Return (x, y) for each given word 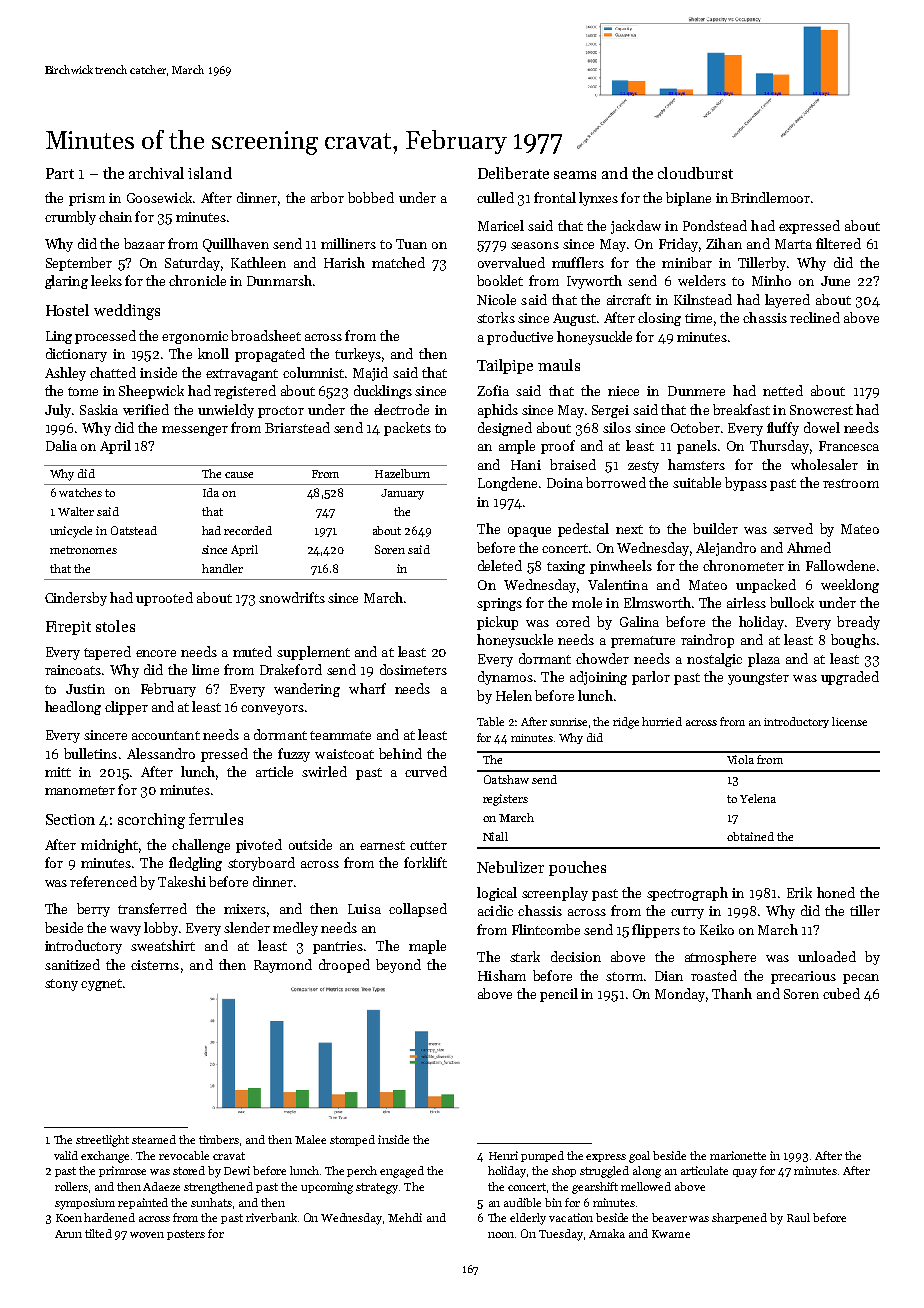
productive (520, 338)
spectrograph (687, 894)
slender (247, 927)
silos (617, 427)
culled (495, 197)
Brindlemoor (770, 197)
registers (505, 800)
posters (186, 1235)
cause (239, 475)
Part (60, 173)
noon (501, 1235)
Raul (798, 1217)
